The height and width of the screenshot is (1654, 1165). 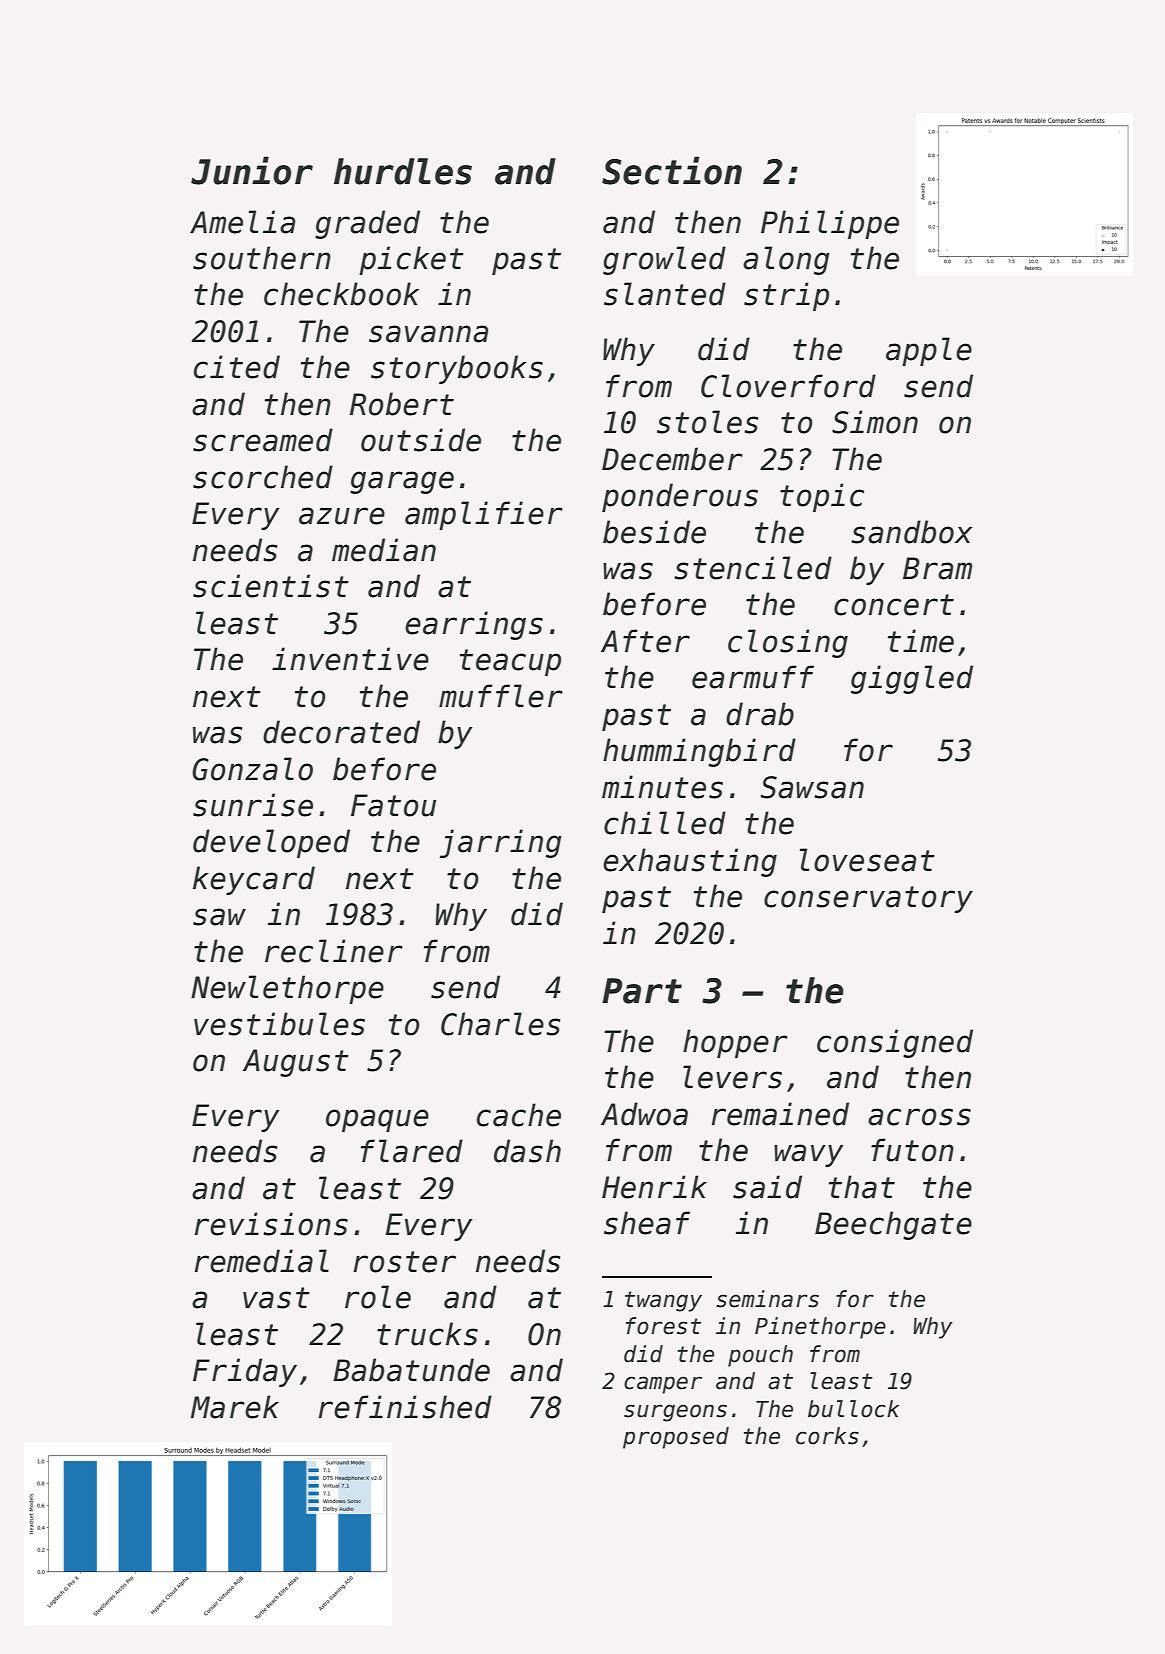 What do you see at coordinates (252, 769) in the screenshot?
I see `Gonzalo` at bounding box center [252, 769].
